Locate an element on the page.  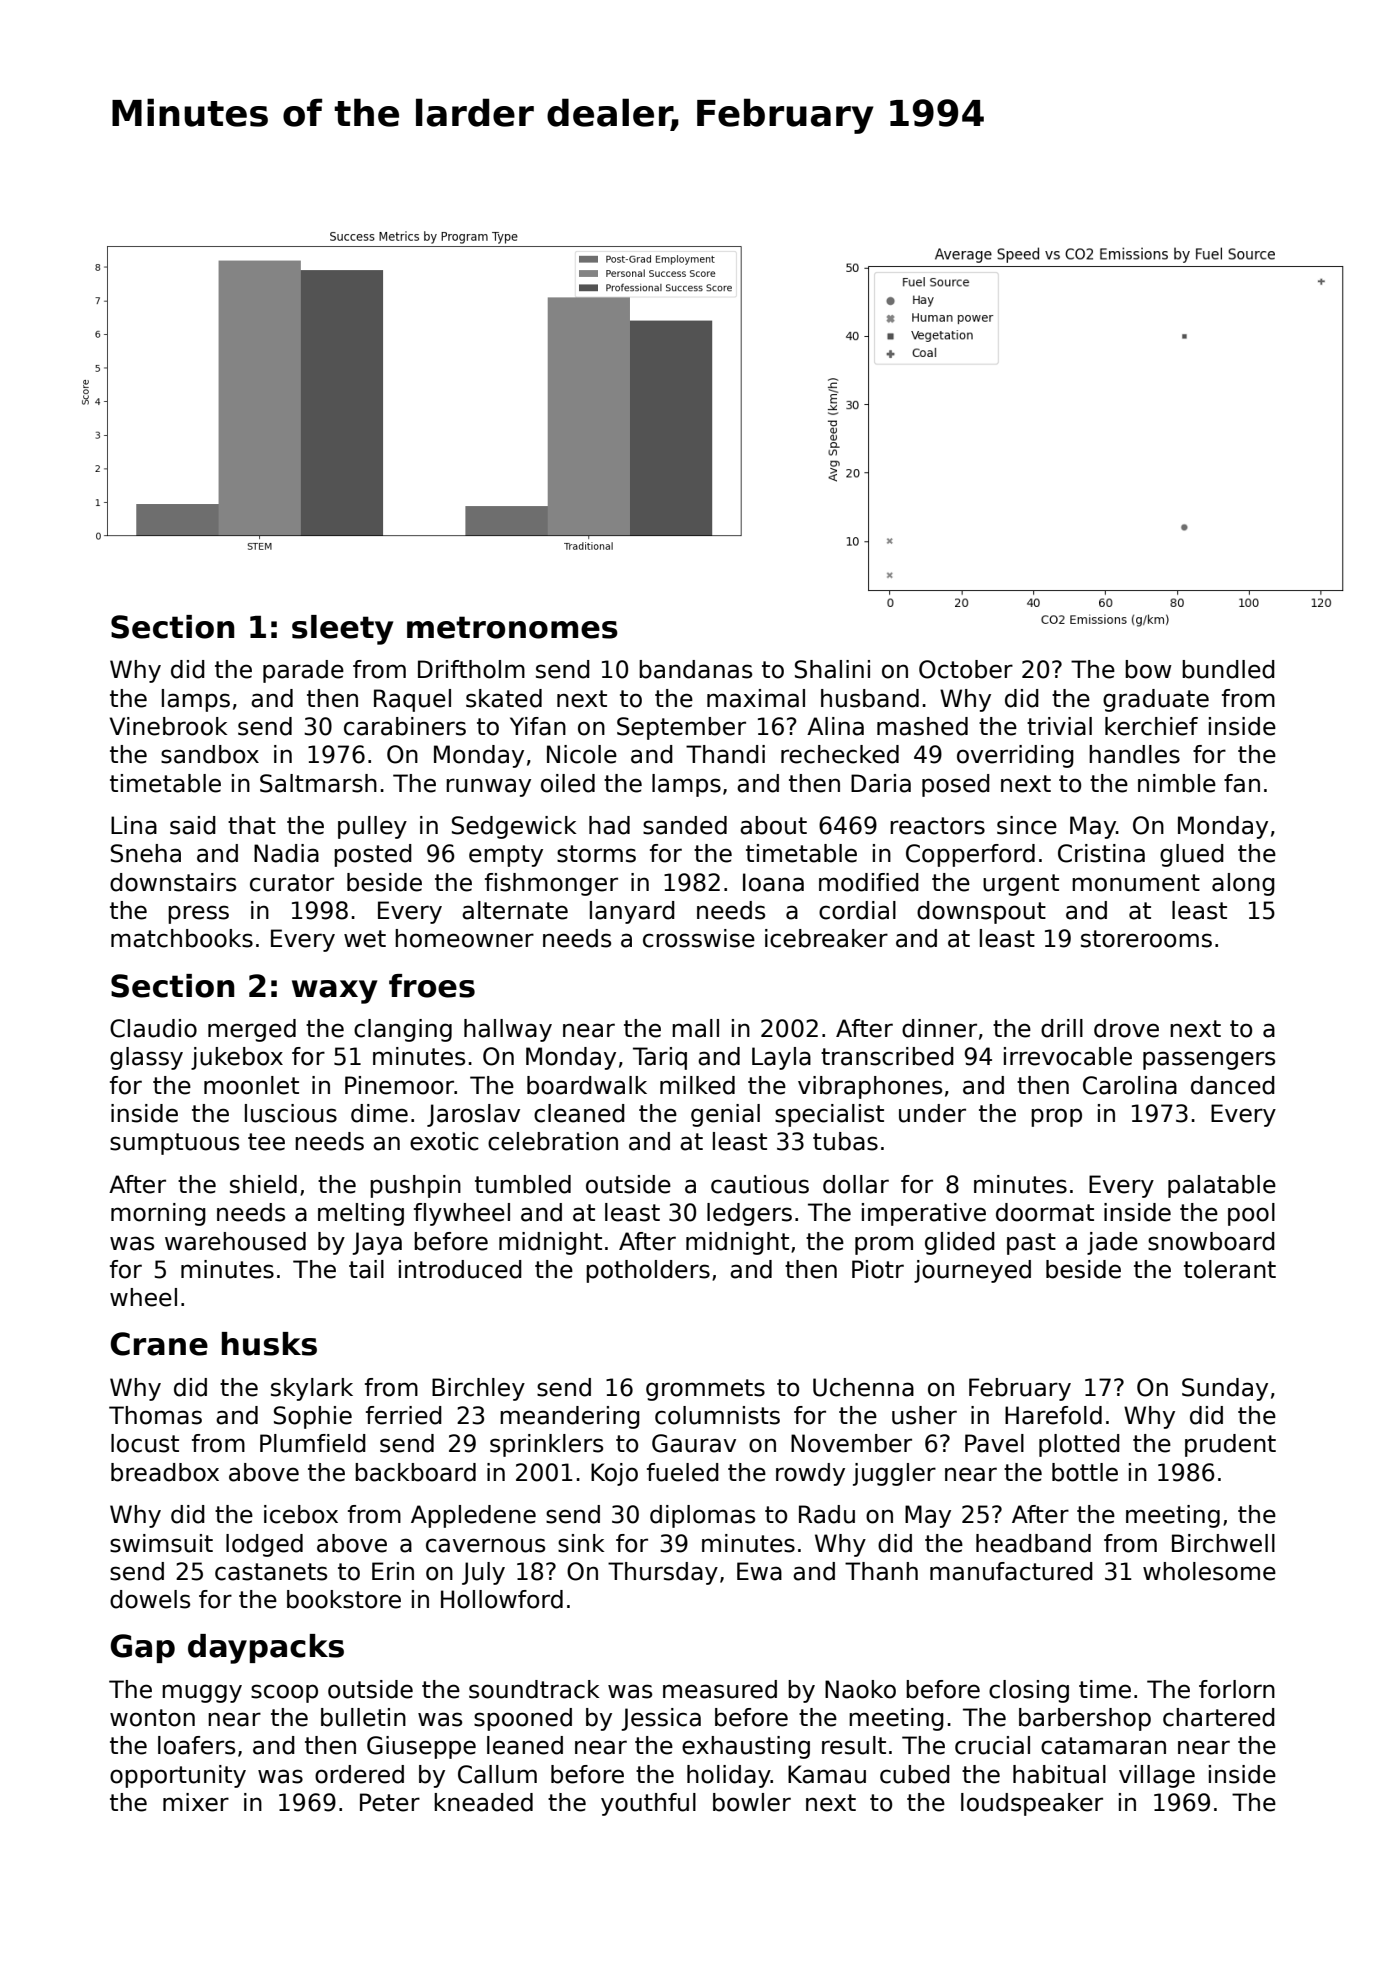
metronomes is located at coordinates (512, 627).
